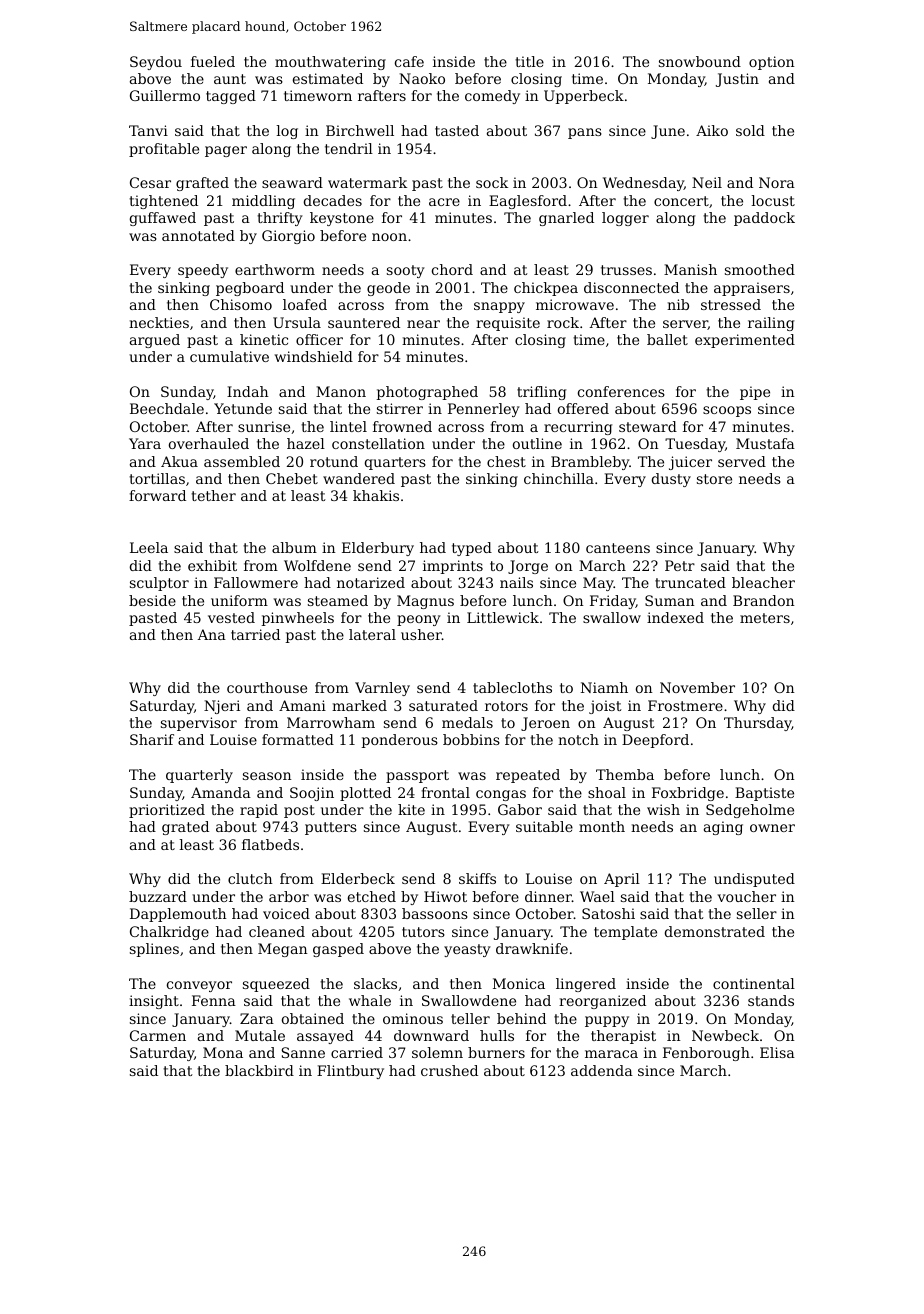 The image size is (924, 1314). Describe the element at coordinates (532, 948) in the screenshot. I see `drawknife` at that location.
